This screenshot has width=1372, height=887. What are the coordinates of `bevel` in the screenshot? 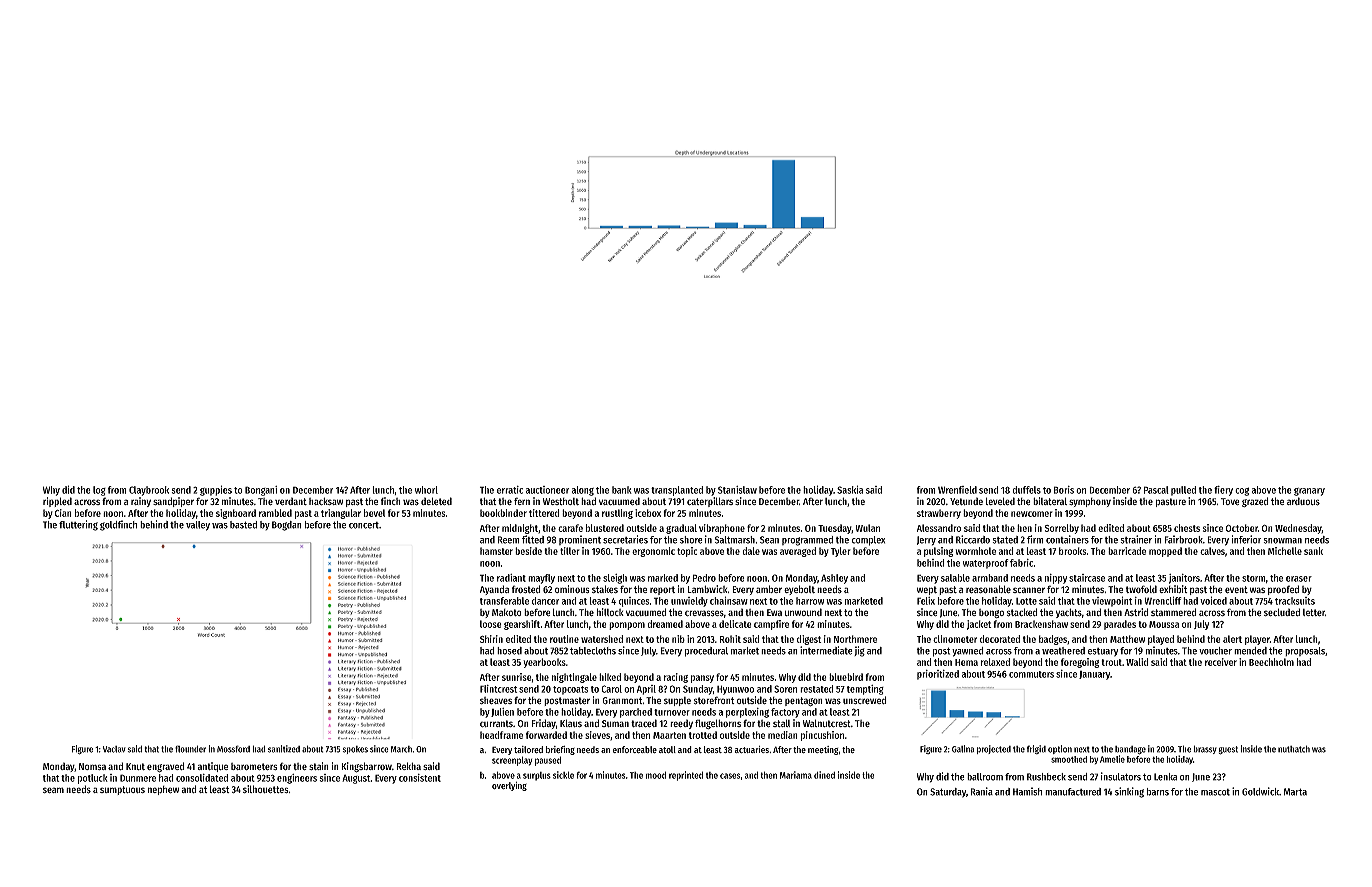 It's located at (374, 513).
